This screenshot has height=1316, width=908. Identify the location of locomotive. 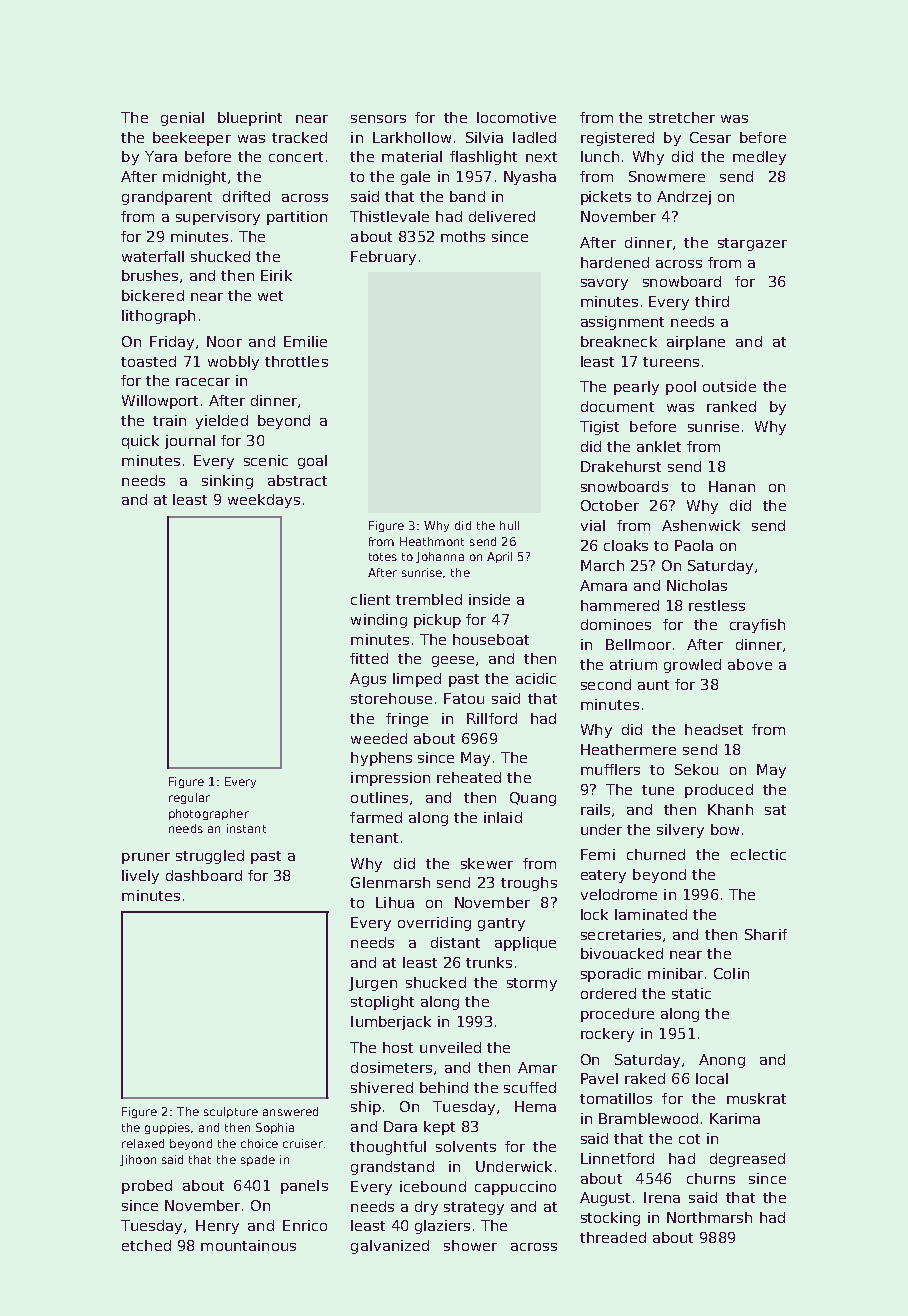
(516, 117).
